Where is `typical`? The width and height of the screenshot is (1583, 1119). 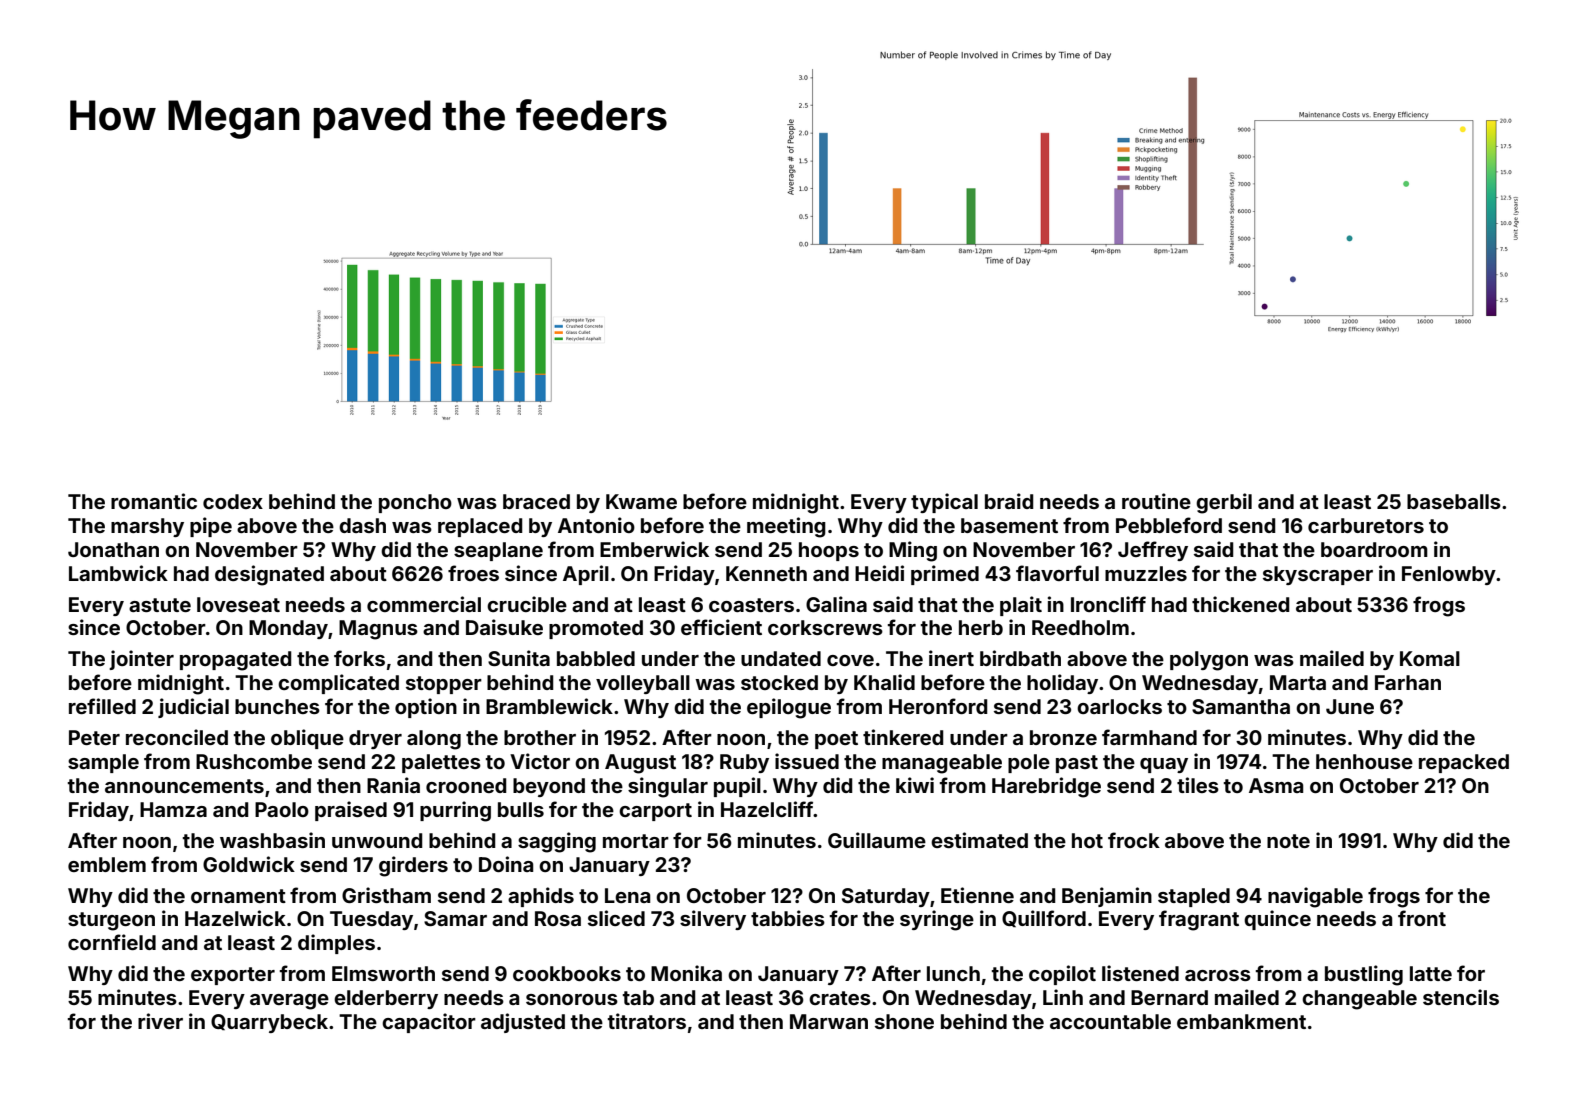 typical is located at coordinates (944, 503).
